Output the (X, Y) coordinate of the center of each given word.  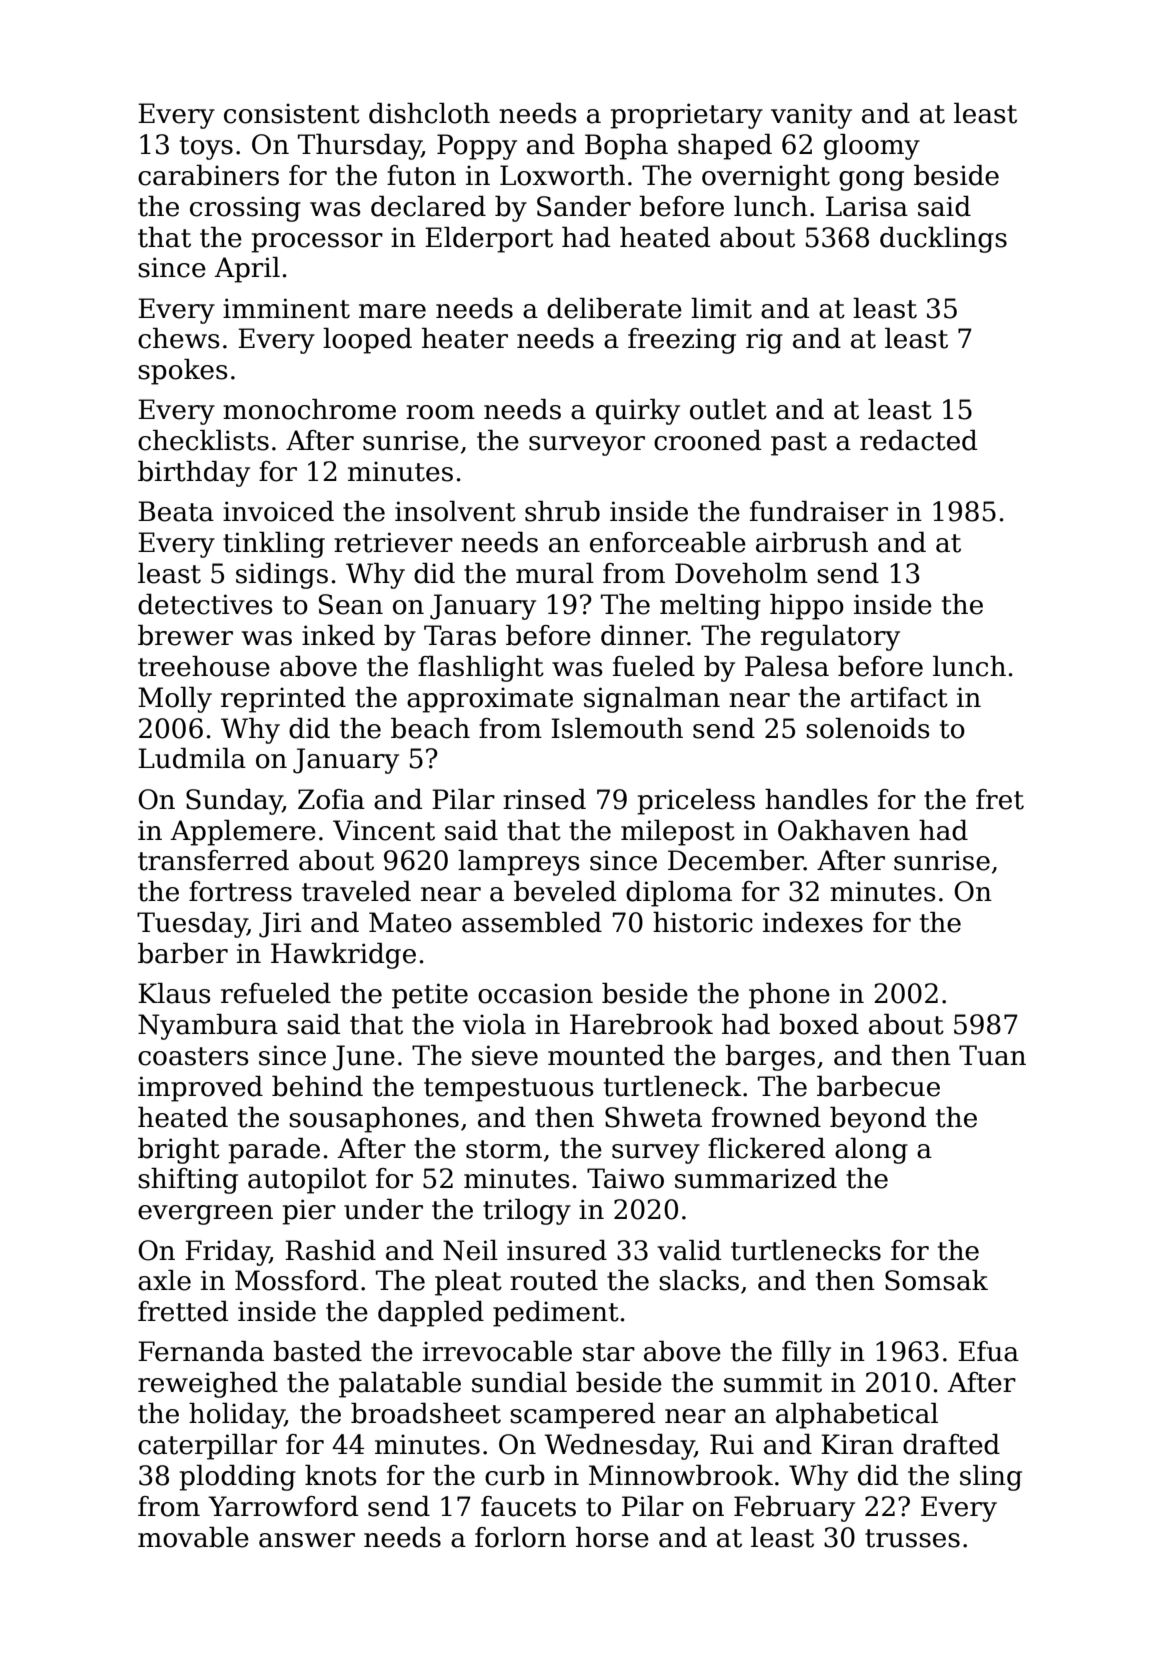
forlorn (520, 1537)
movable (193, 1537)
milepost (678, 833)
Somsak (936, 1280)
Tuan (992, 1055)
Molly (175, 700)
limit (721, 308)
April (247, 270)
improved (200, 1089)
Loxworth (562, 175)
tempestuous (509, 1090)
